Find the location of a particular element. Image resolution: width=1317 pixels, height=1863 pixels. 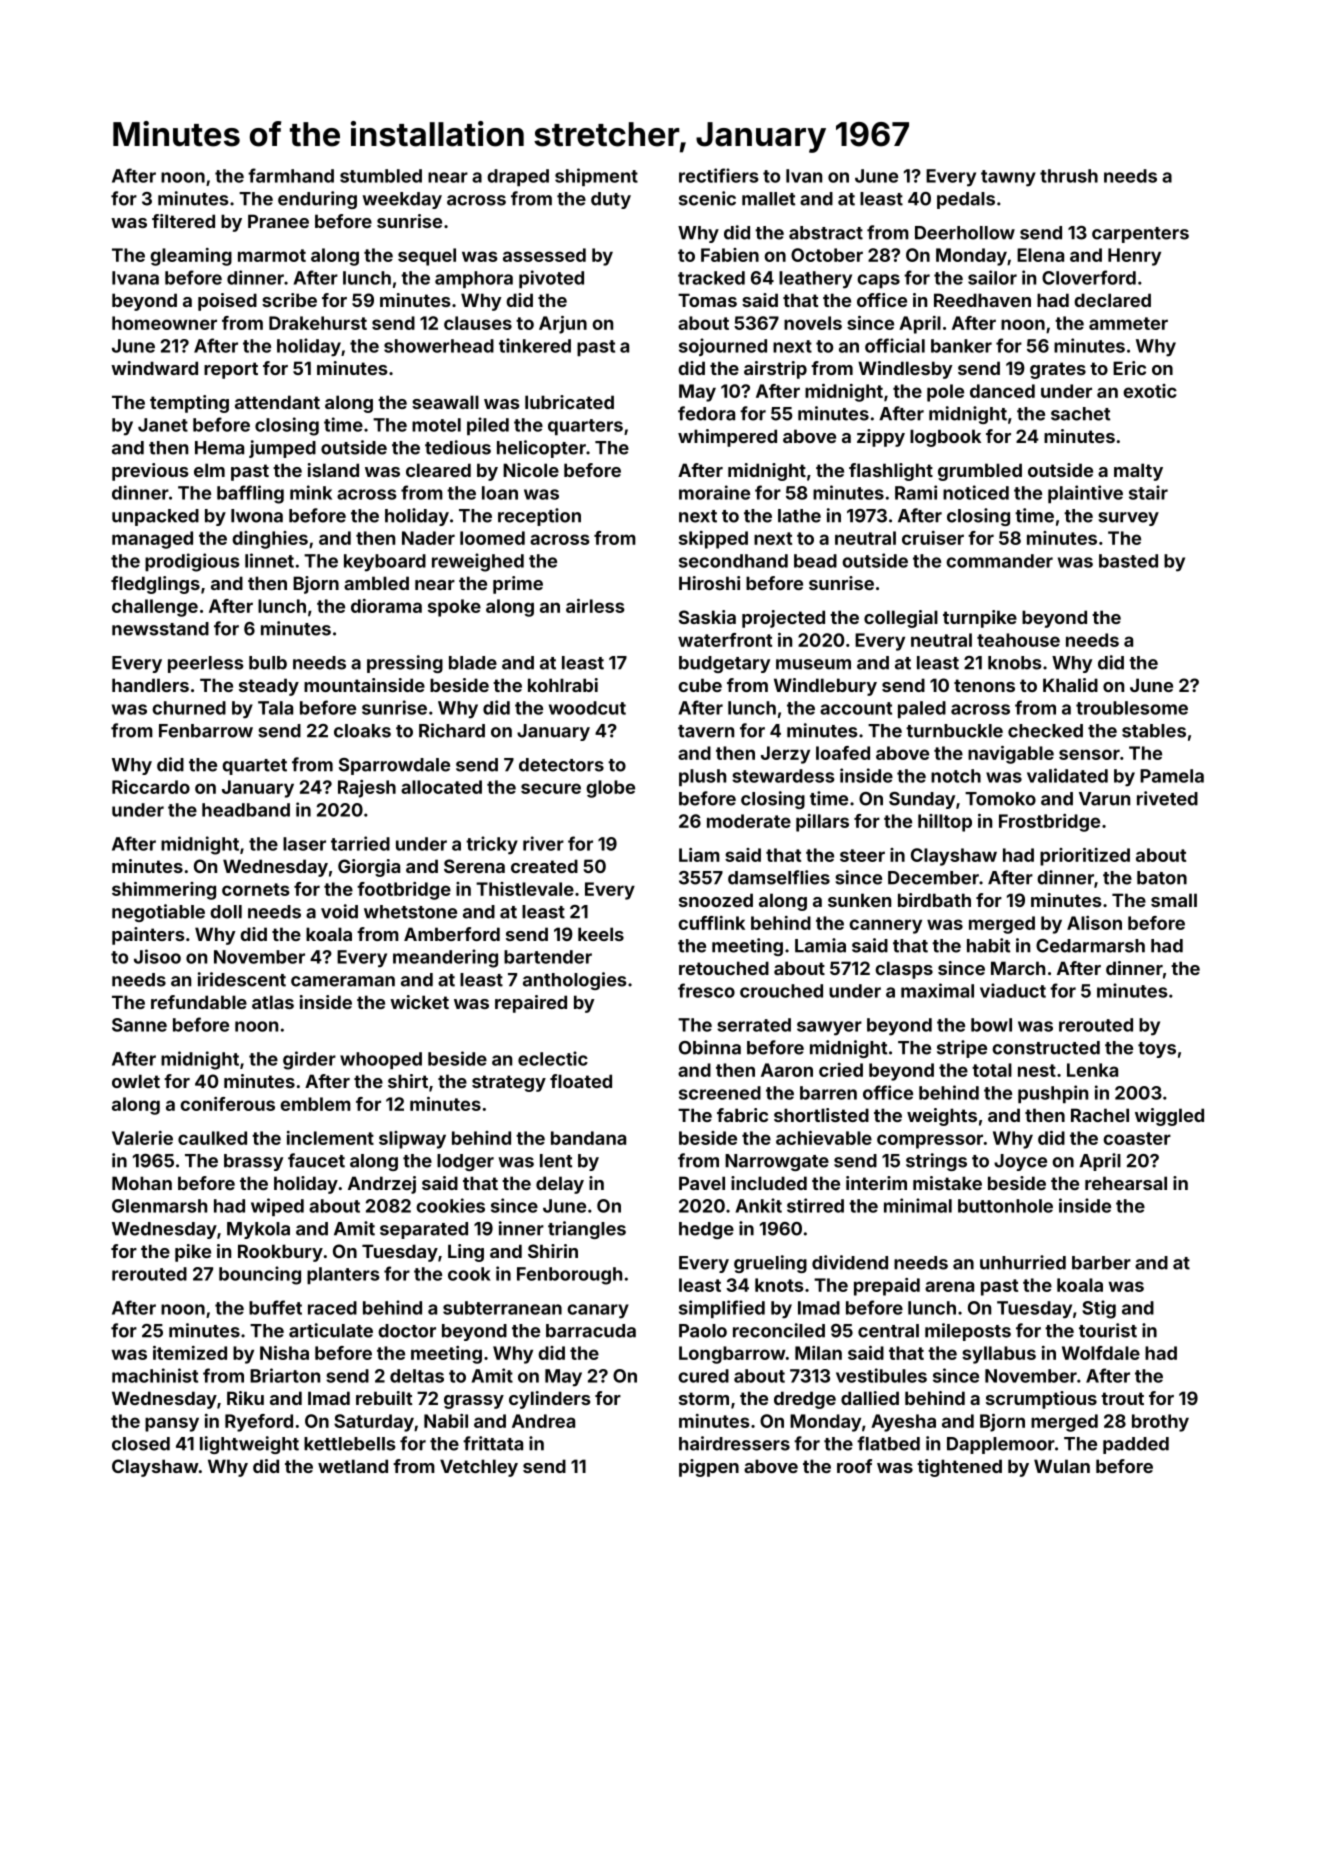

Glenmarsh is located at coordinates (159, 1206).
